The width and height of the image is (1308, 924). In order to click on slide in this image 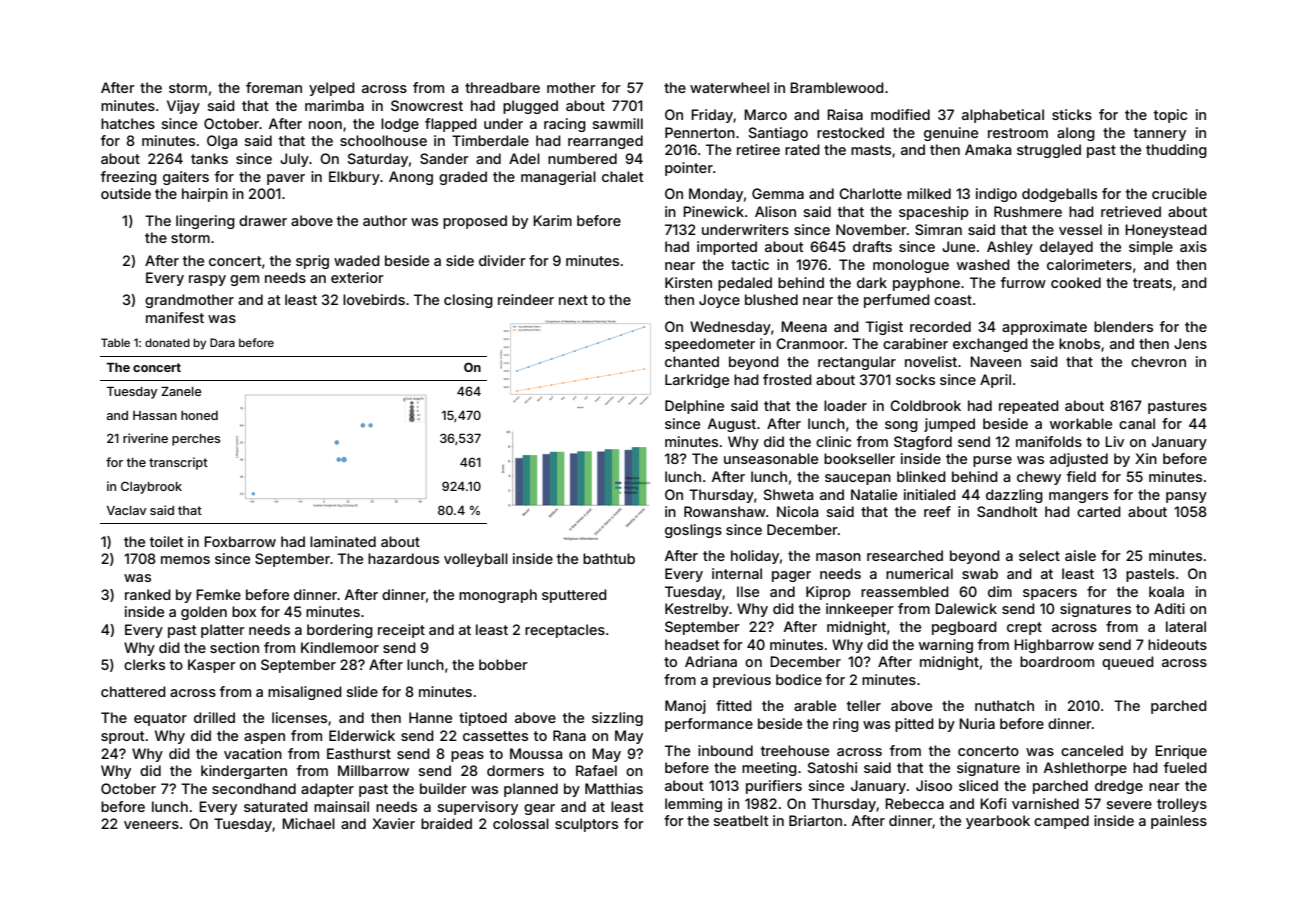, I will do `click(362, 691)`.
